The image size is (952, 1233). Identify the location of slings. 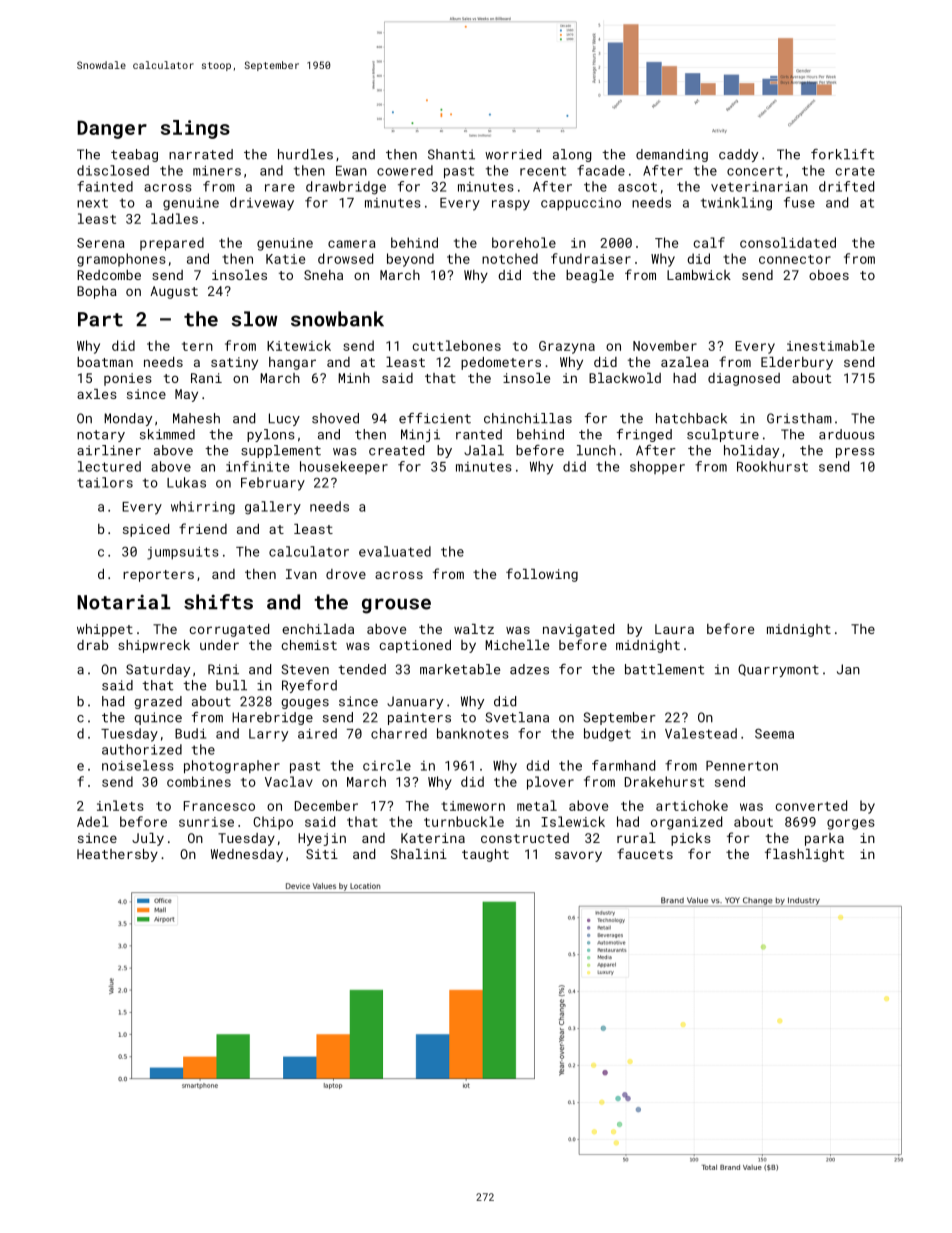
(195, 129).
